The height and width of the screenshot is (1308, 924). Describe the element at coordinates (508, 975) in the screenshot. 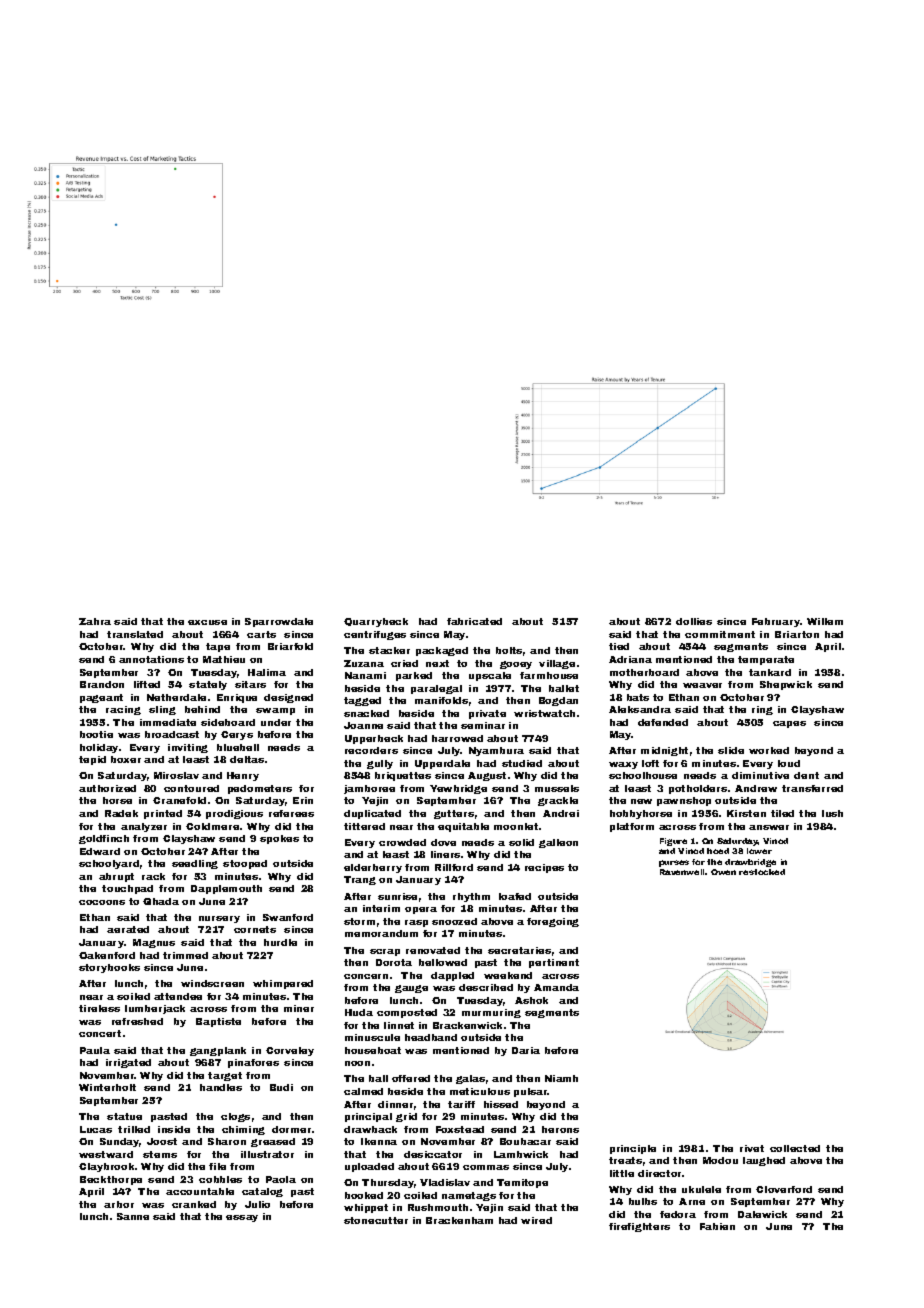

I see `weekend` at that location.
